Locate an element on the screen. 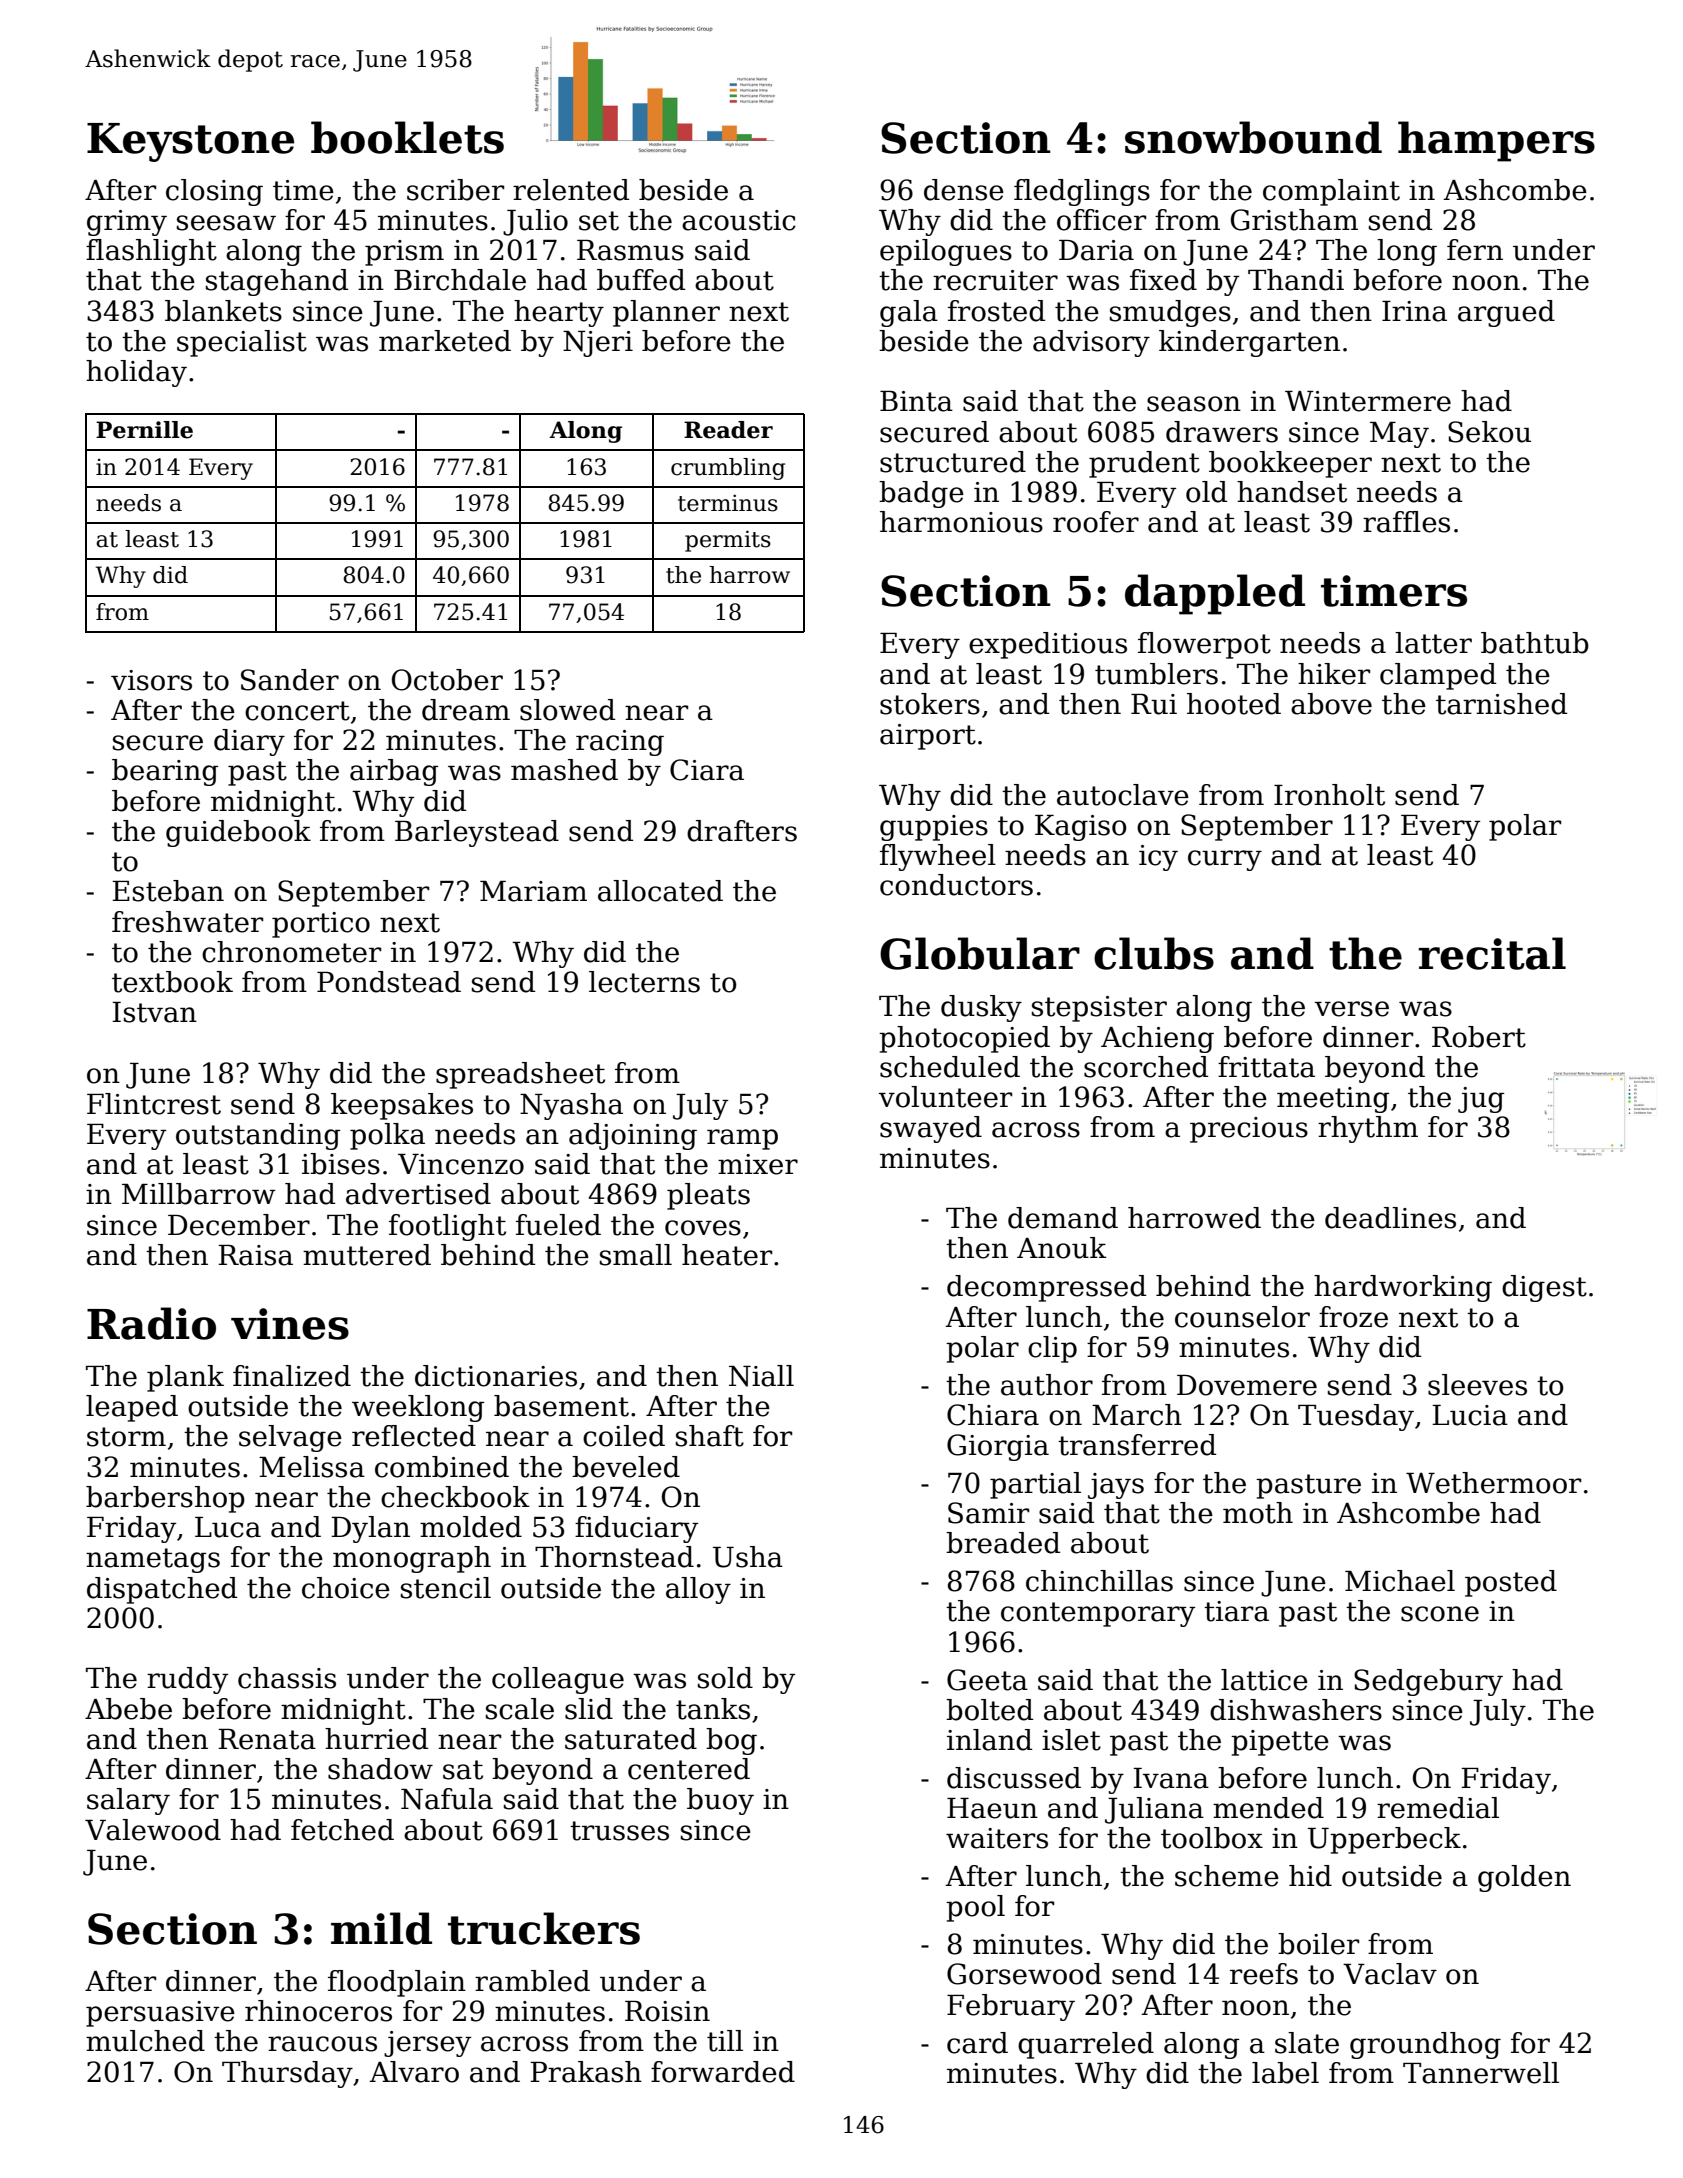  Alvaro is located at coordinates (414, 2072).
